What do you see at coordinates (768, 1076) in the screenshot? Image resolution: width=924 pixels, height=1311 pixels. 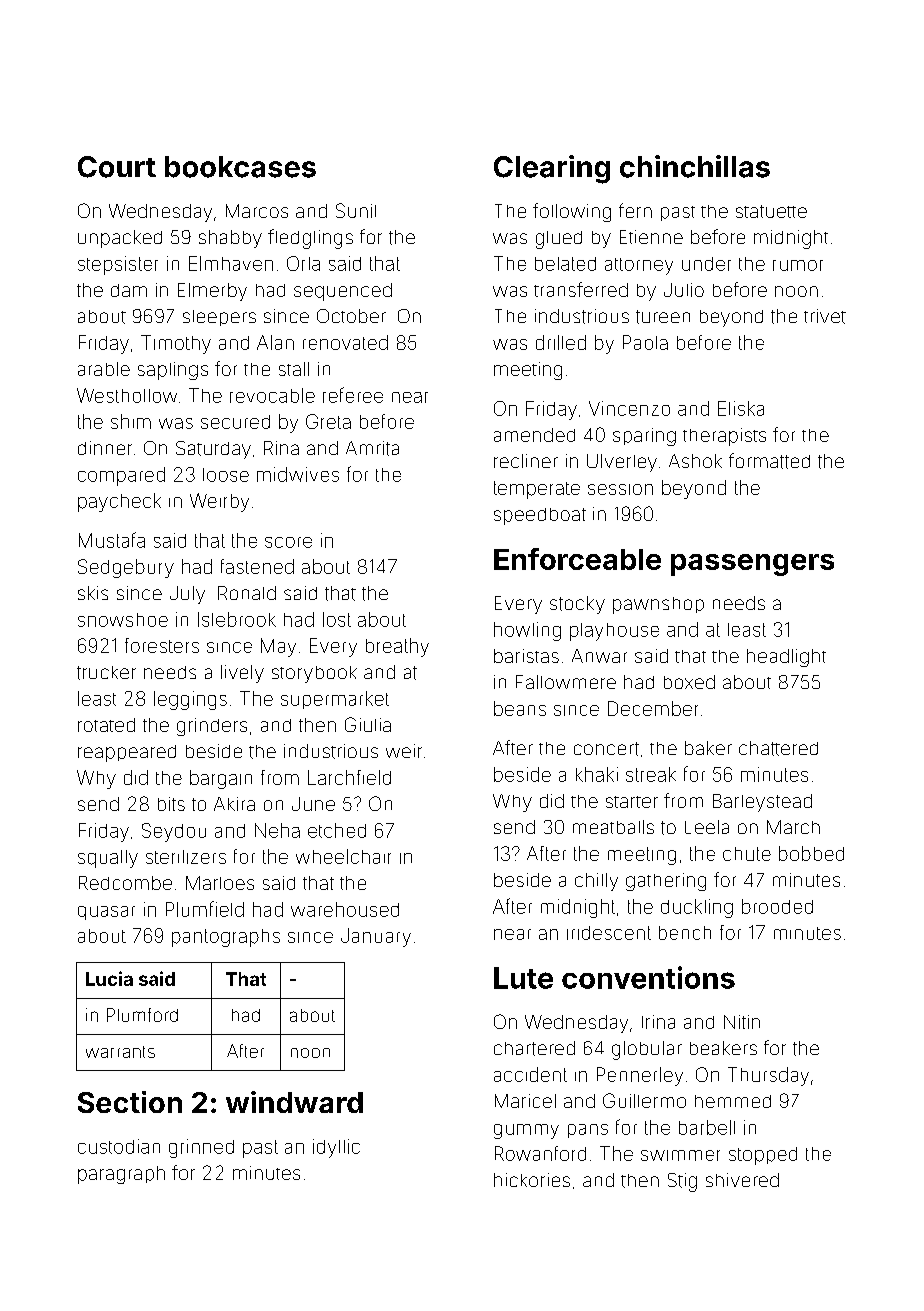 I see `Thursday` at bounding box center [768, 1076].
